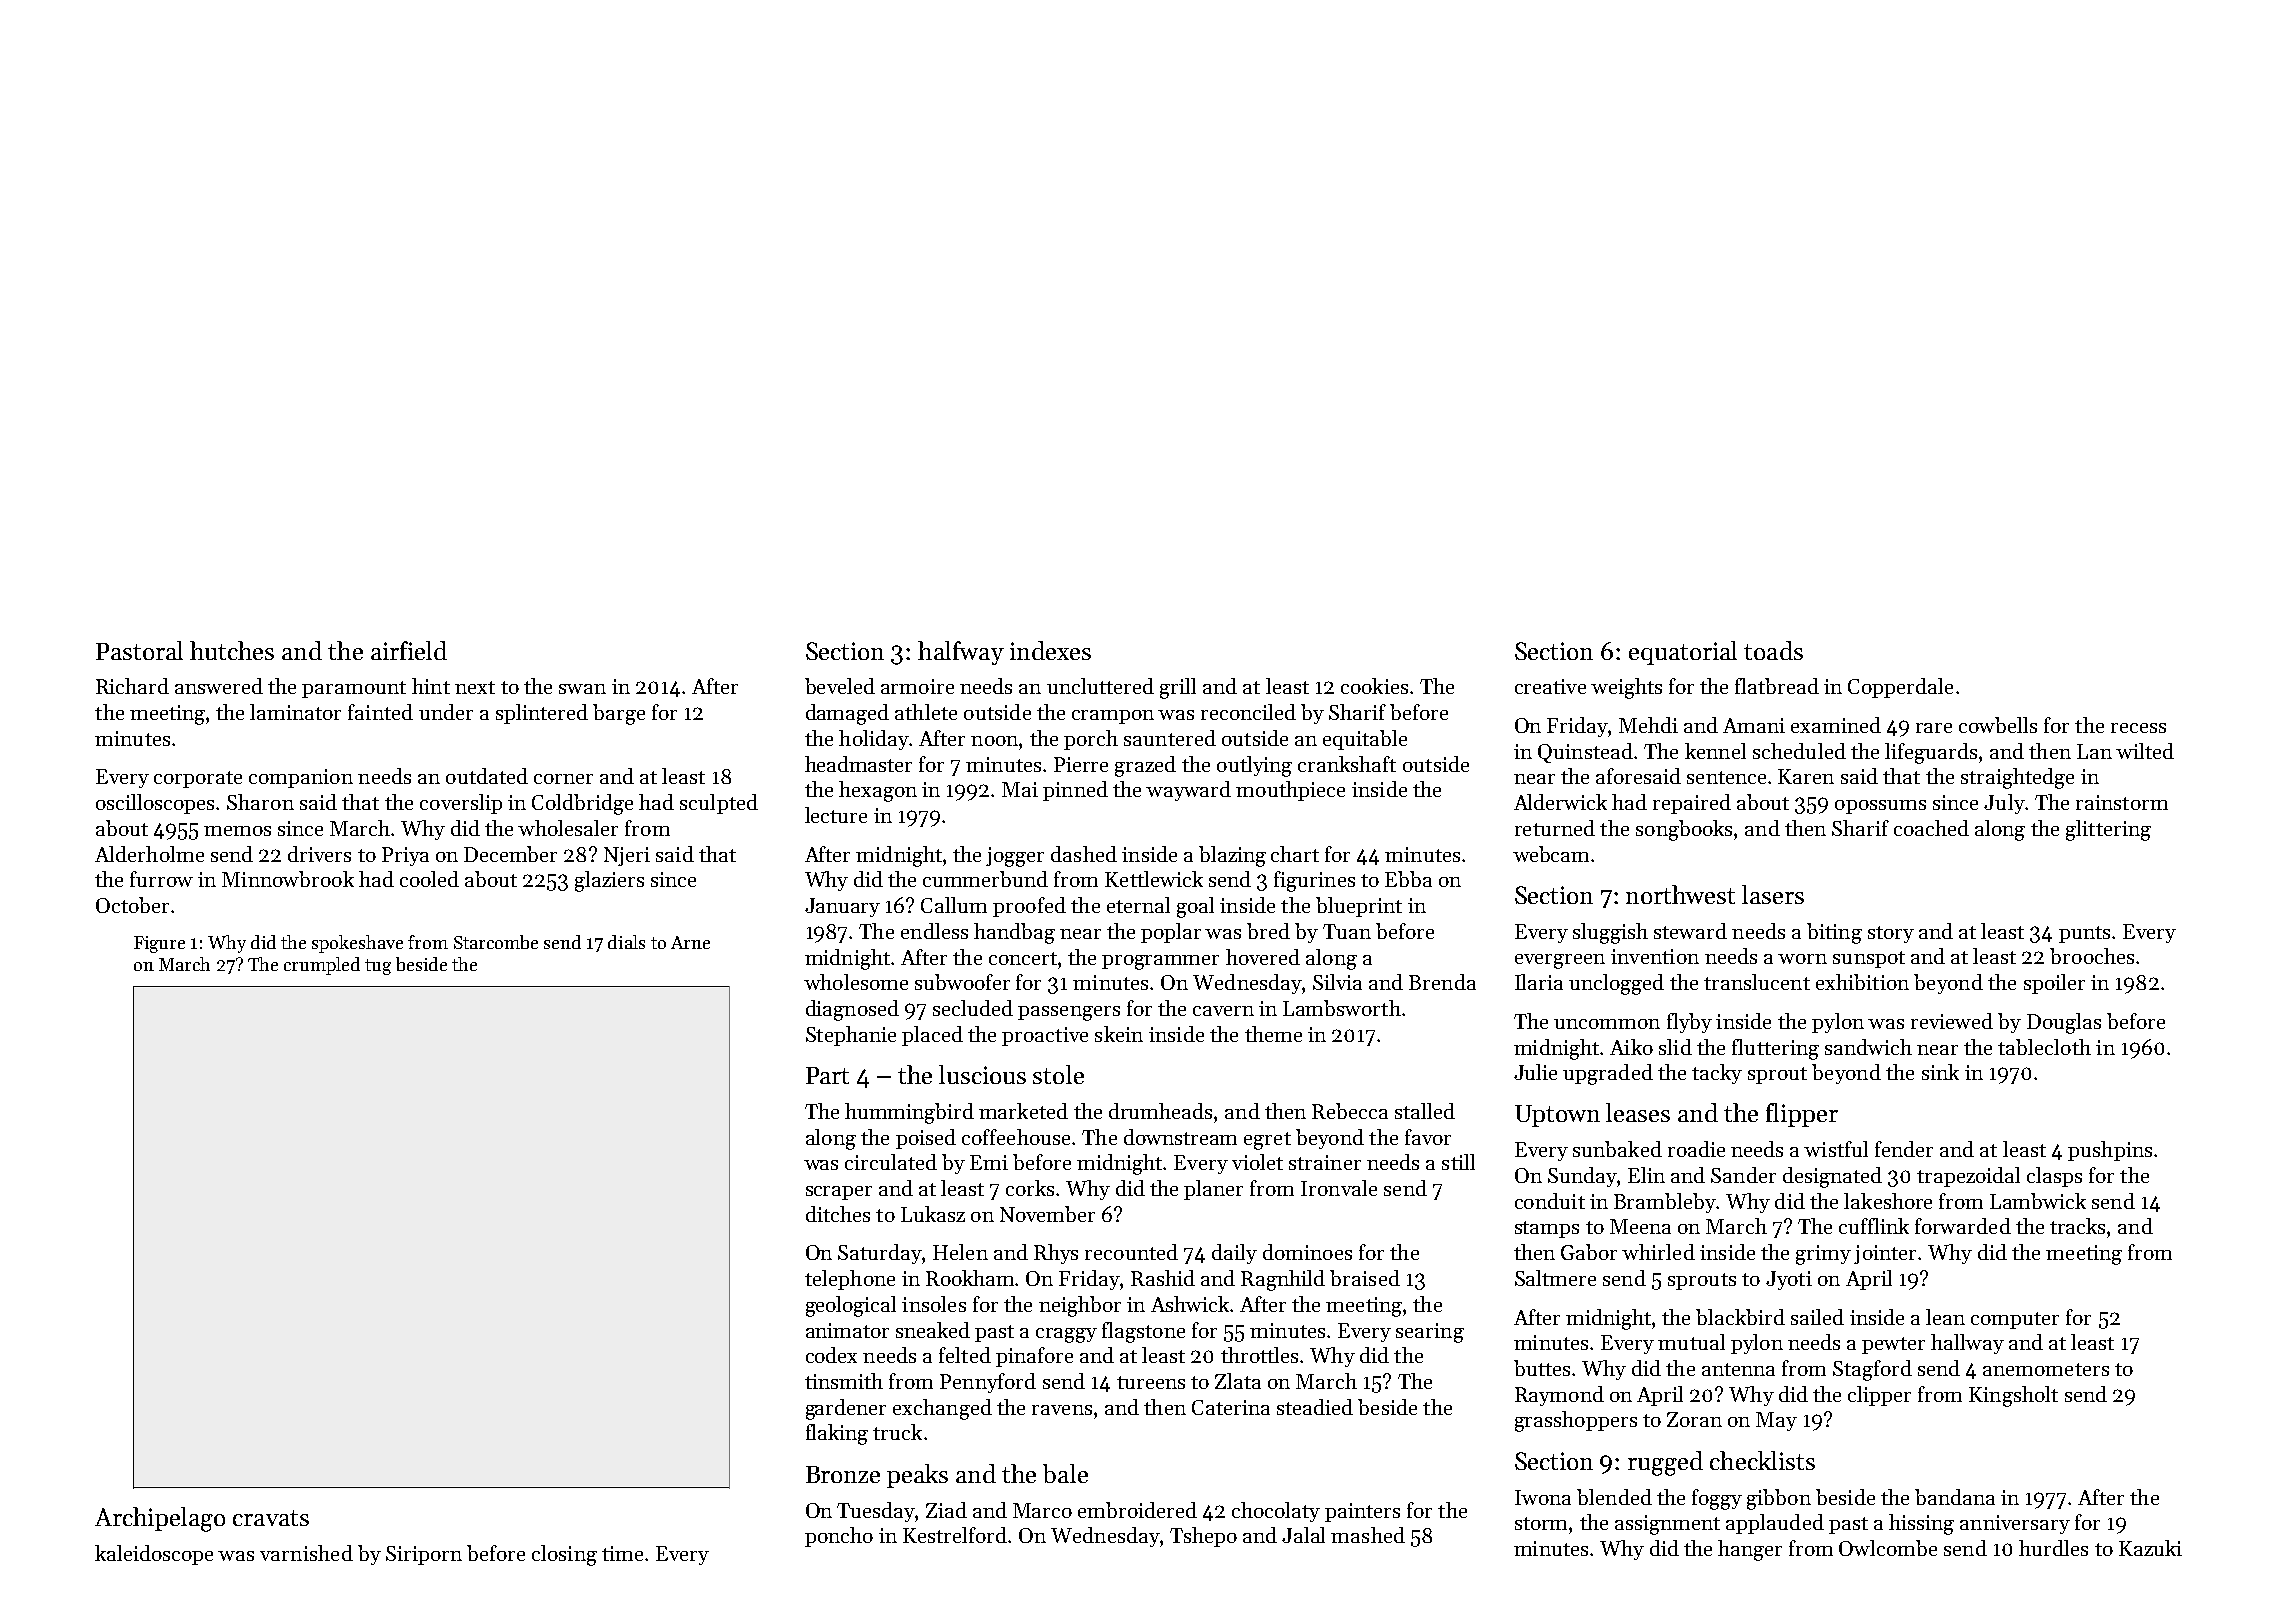 This screenshot has height=1614, width=2282. I want to click on indexes, so click(1050, 650).
